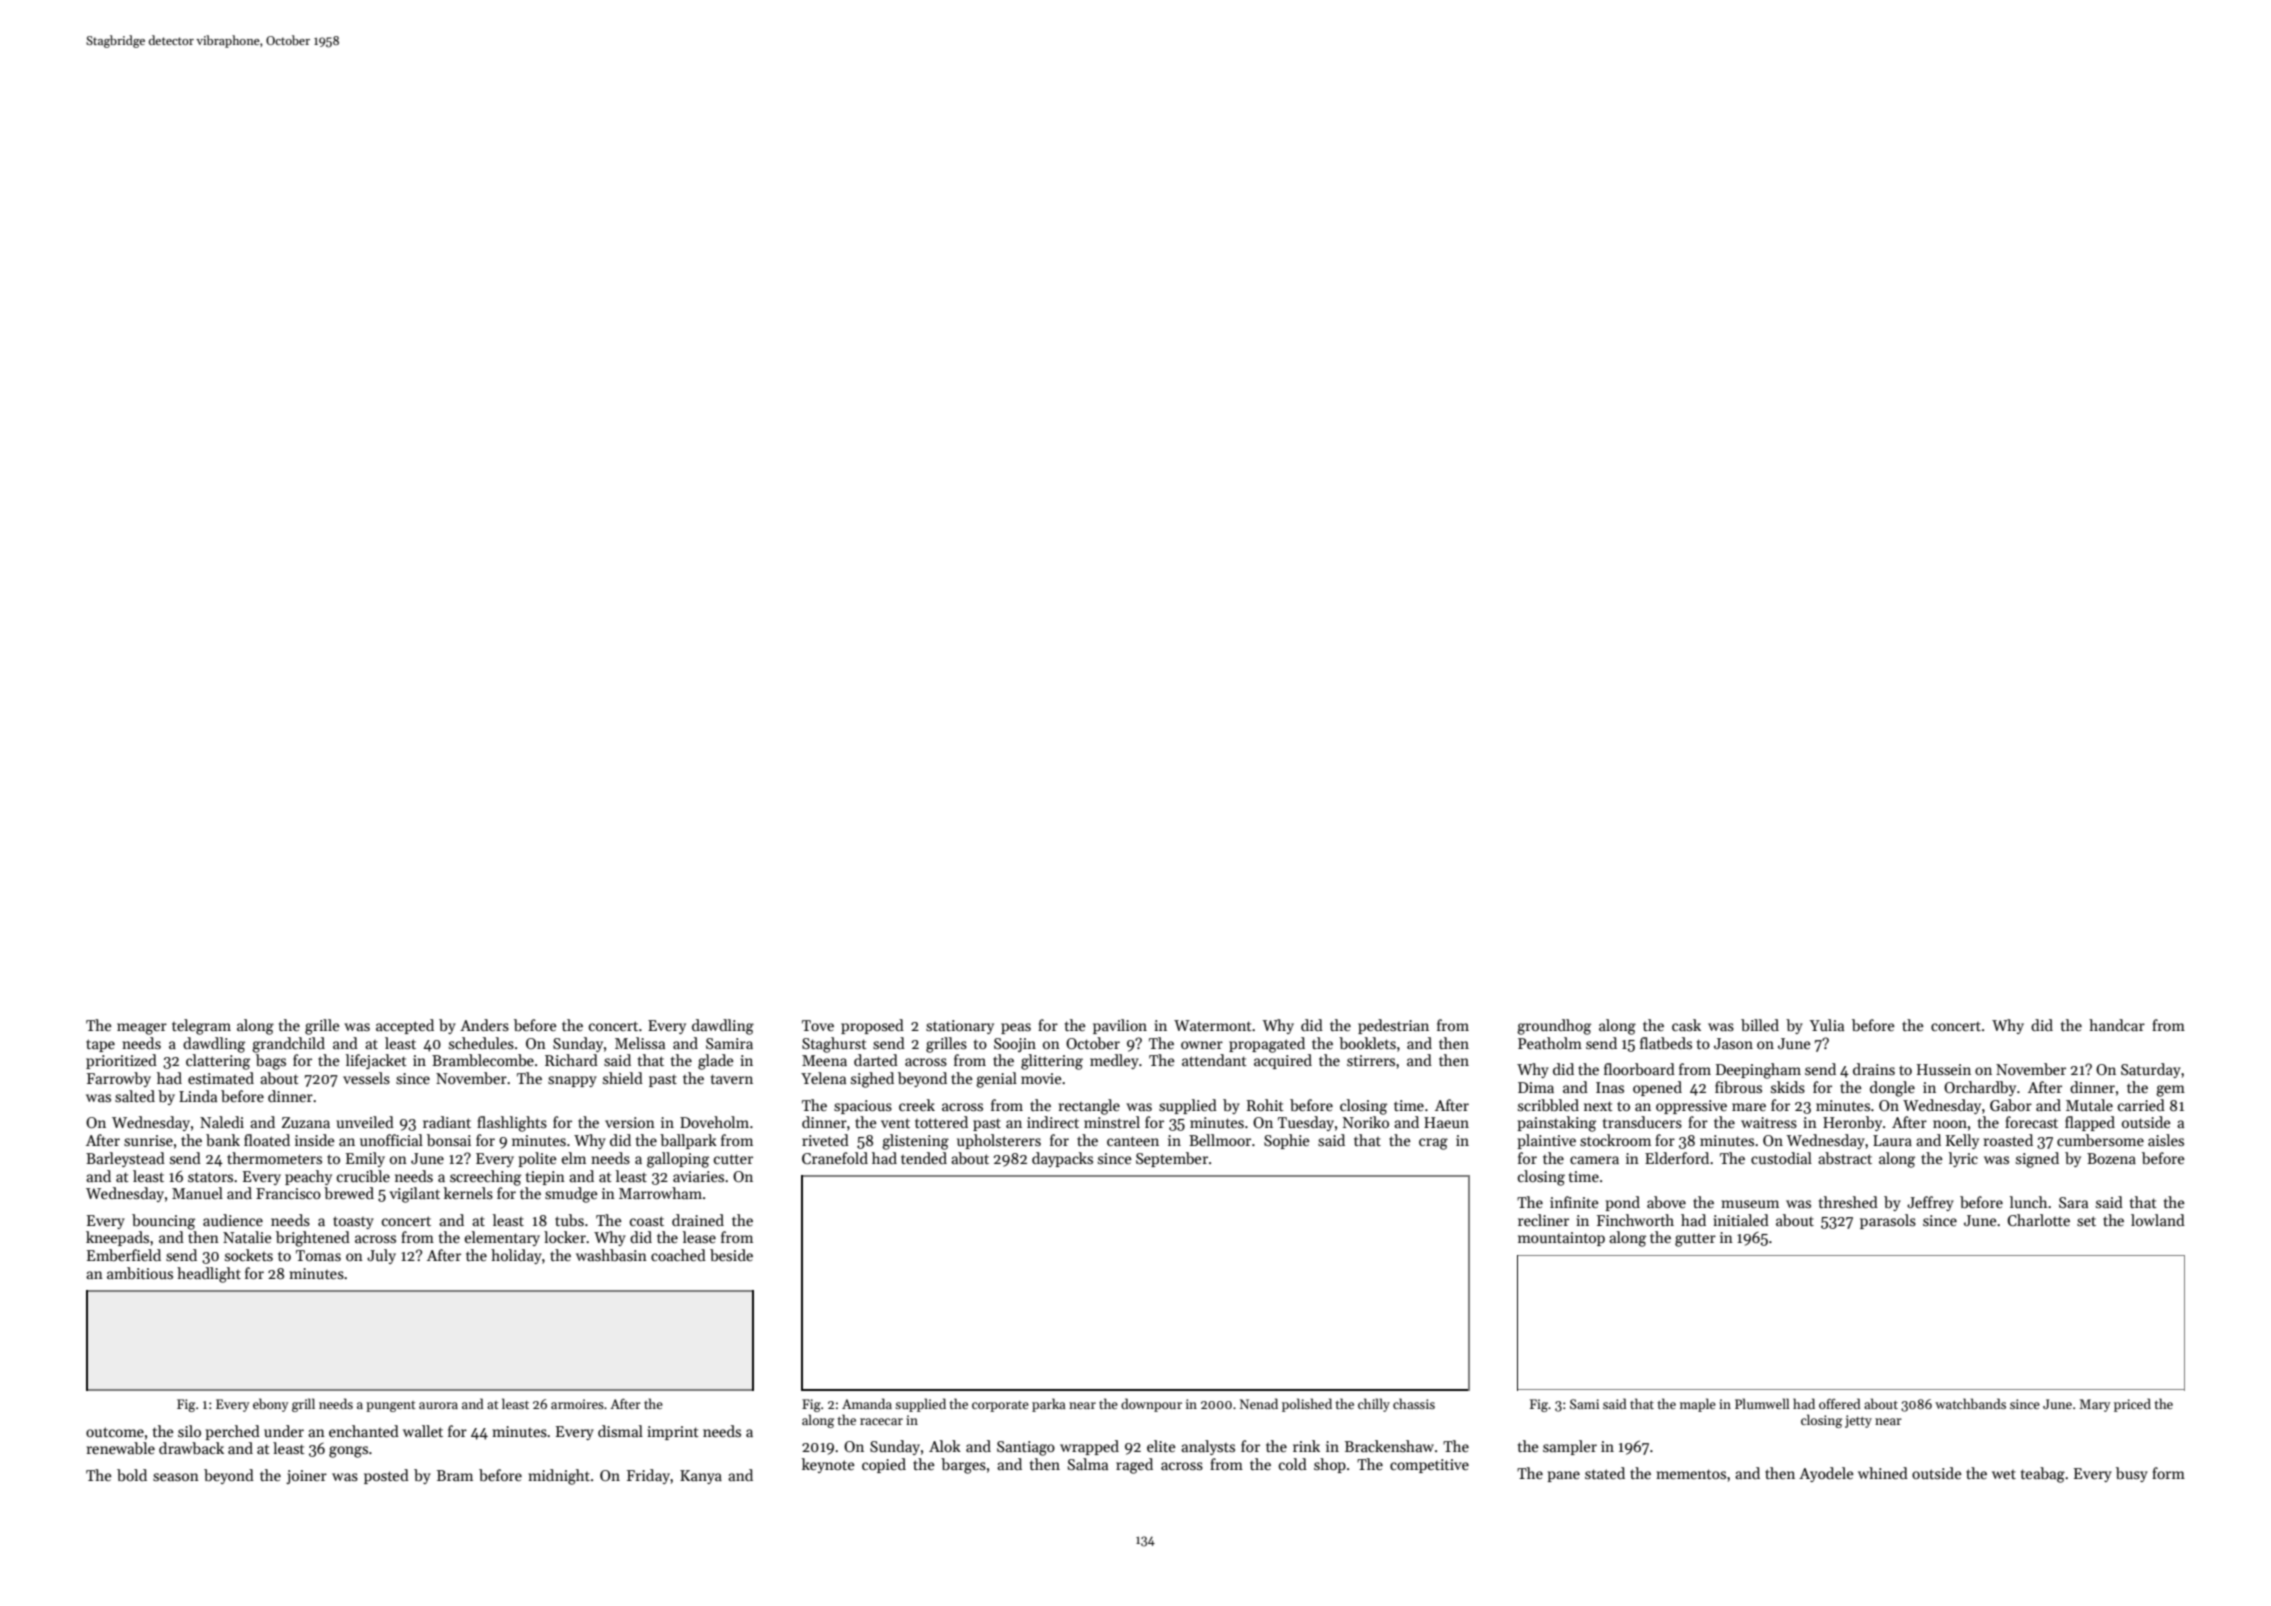 This document has width=2271, height=1606. Describe the element at coordinates (2170, 1091) in the document. I see `gem` at that location.
